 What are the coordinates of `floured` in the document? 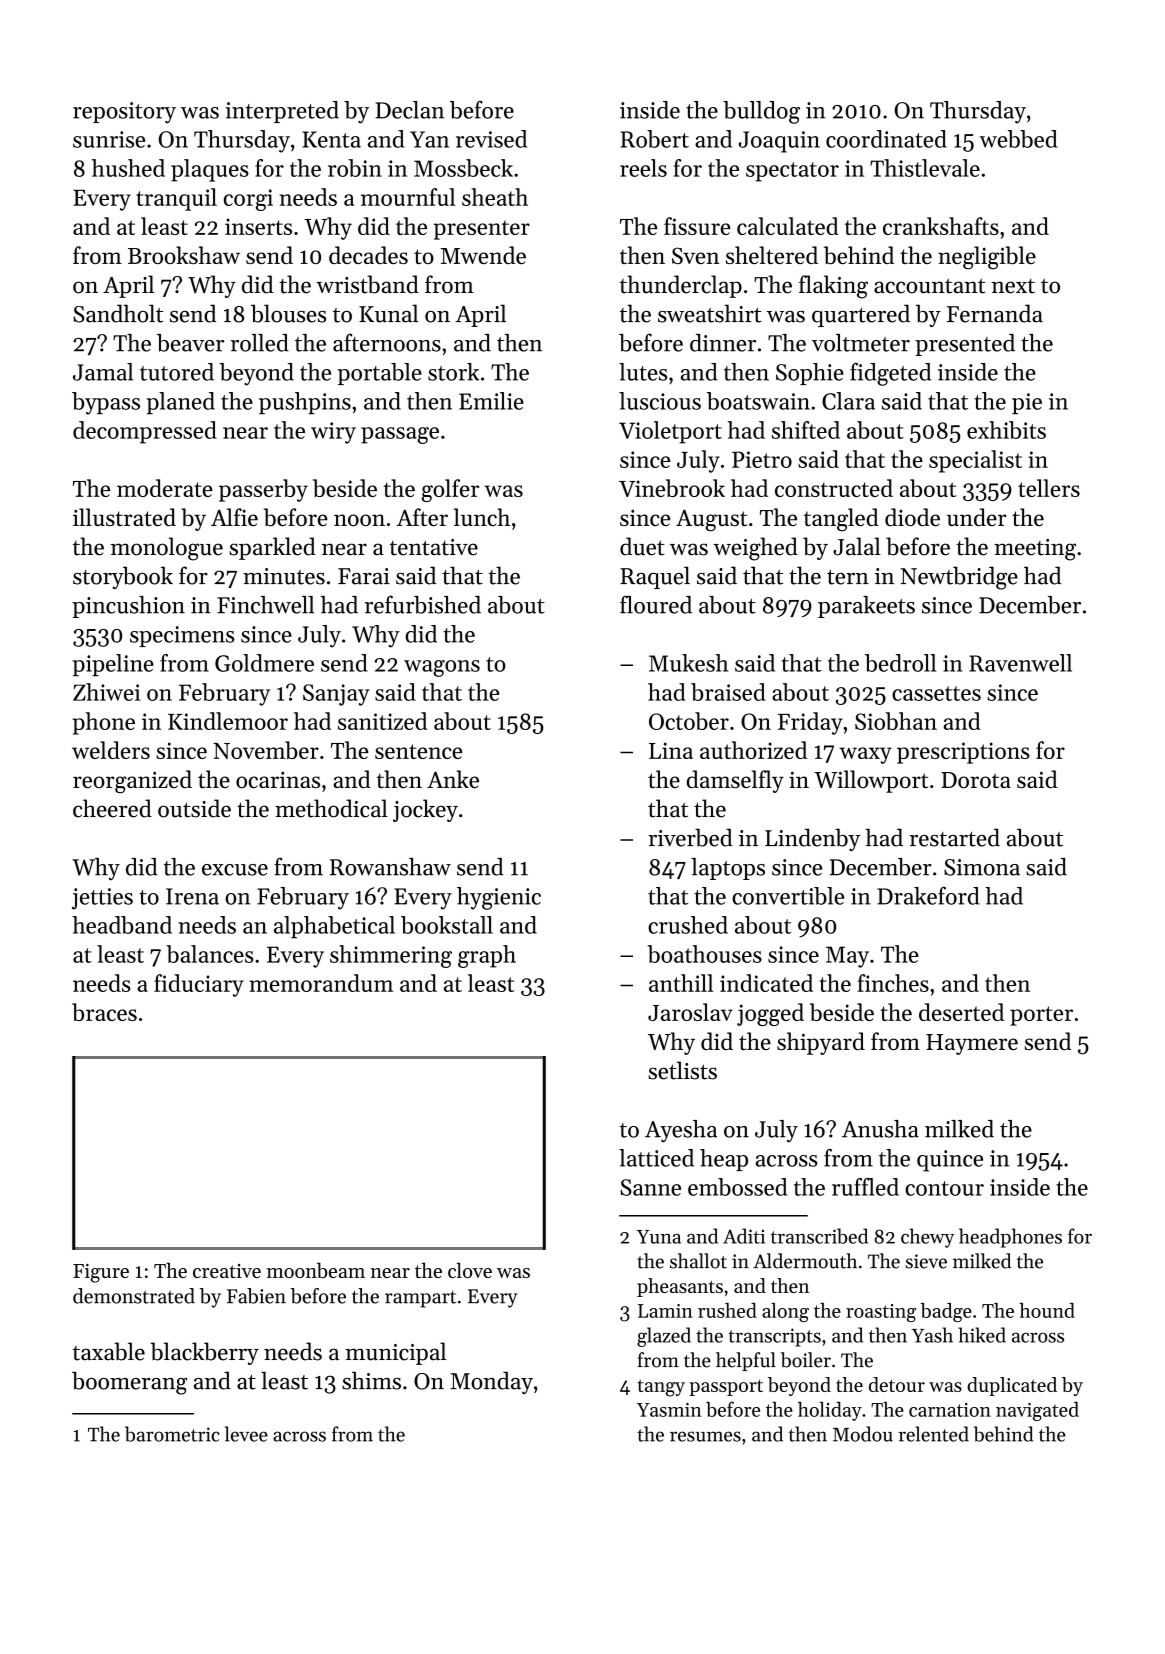 It's located at (656, 604).
